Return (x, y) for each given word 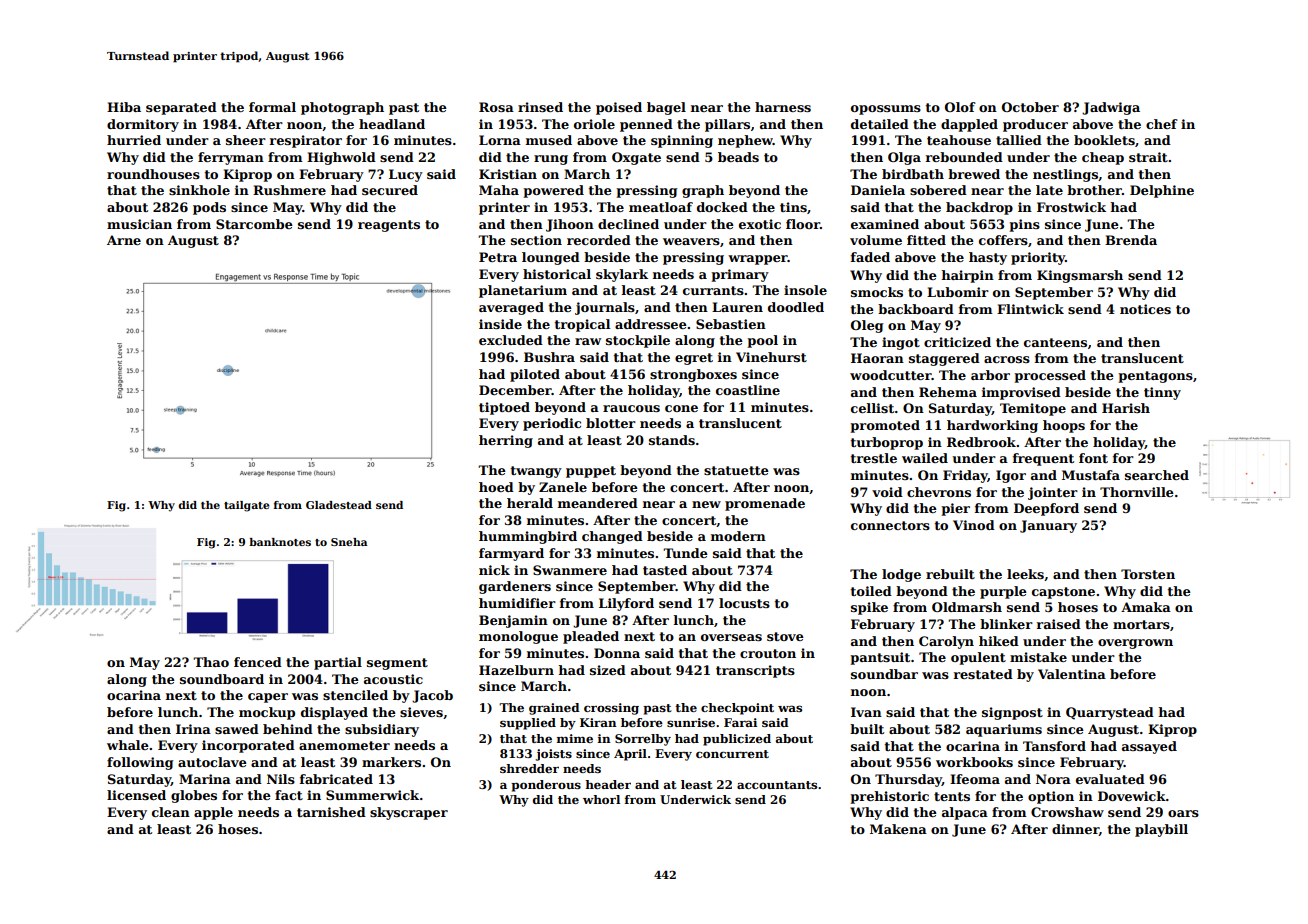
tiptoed (504, 408)
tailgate (246, 506)
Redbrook (981, 442)
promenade (765, 504)
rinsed (540, 107)
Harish (1126, 408)
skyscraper (409, 813)
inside (500, 324)
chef (1162, 124)
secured (390, 190)
